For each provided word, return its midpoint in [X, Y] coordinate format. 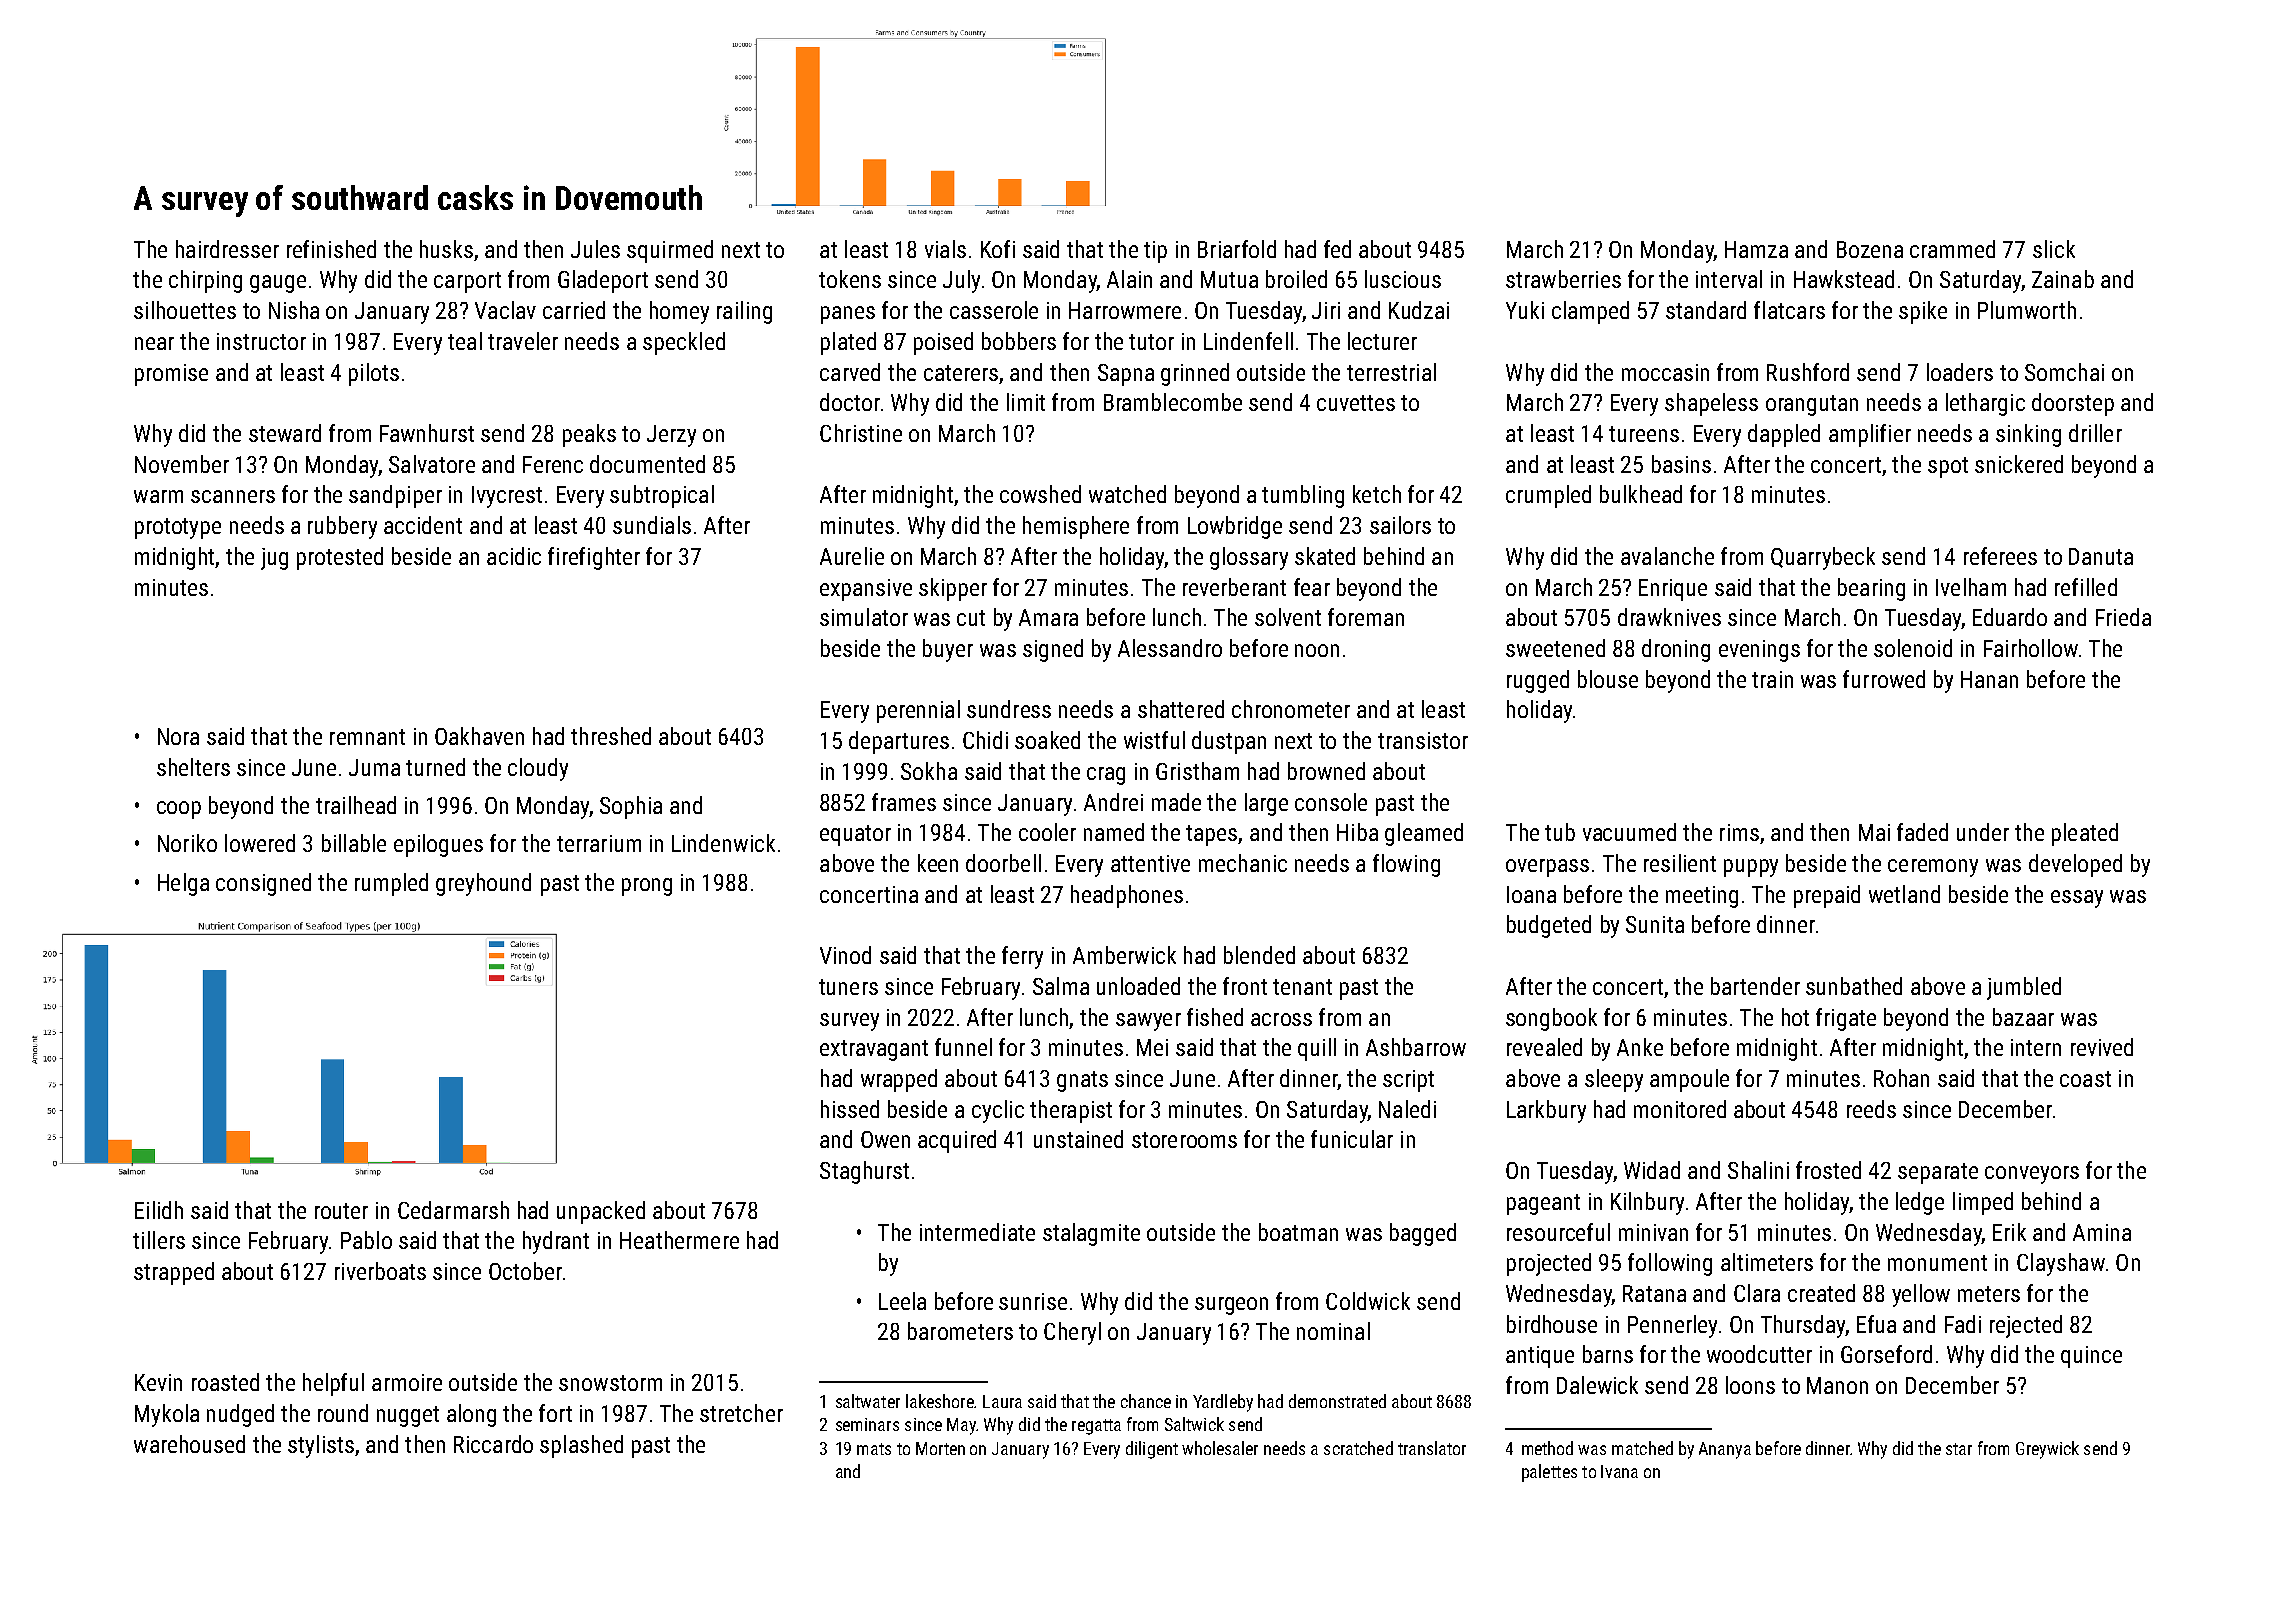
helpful [333, 1384]
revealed [1544, 1047]
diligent [1152, 1450]
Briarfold [1237, 249]
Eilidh [159, 1210]
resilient [1680, 863]
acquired [957, 1141]
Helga [183, 884]
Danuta [2101, 556]
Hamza [1756, 249]
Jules [595, 249]
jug [274, 559]
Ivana [1619, 1471]
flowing [1406, 865]
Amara [1048, 617]
